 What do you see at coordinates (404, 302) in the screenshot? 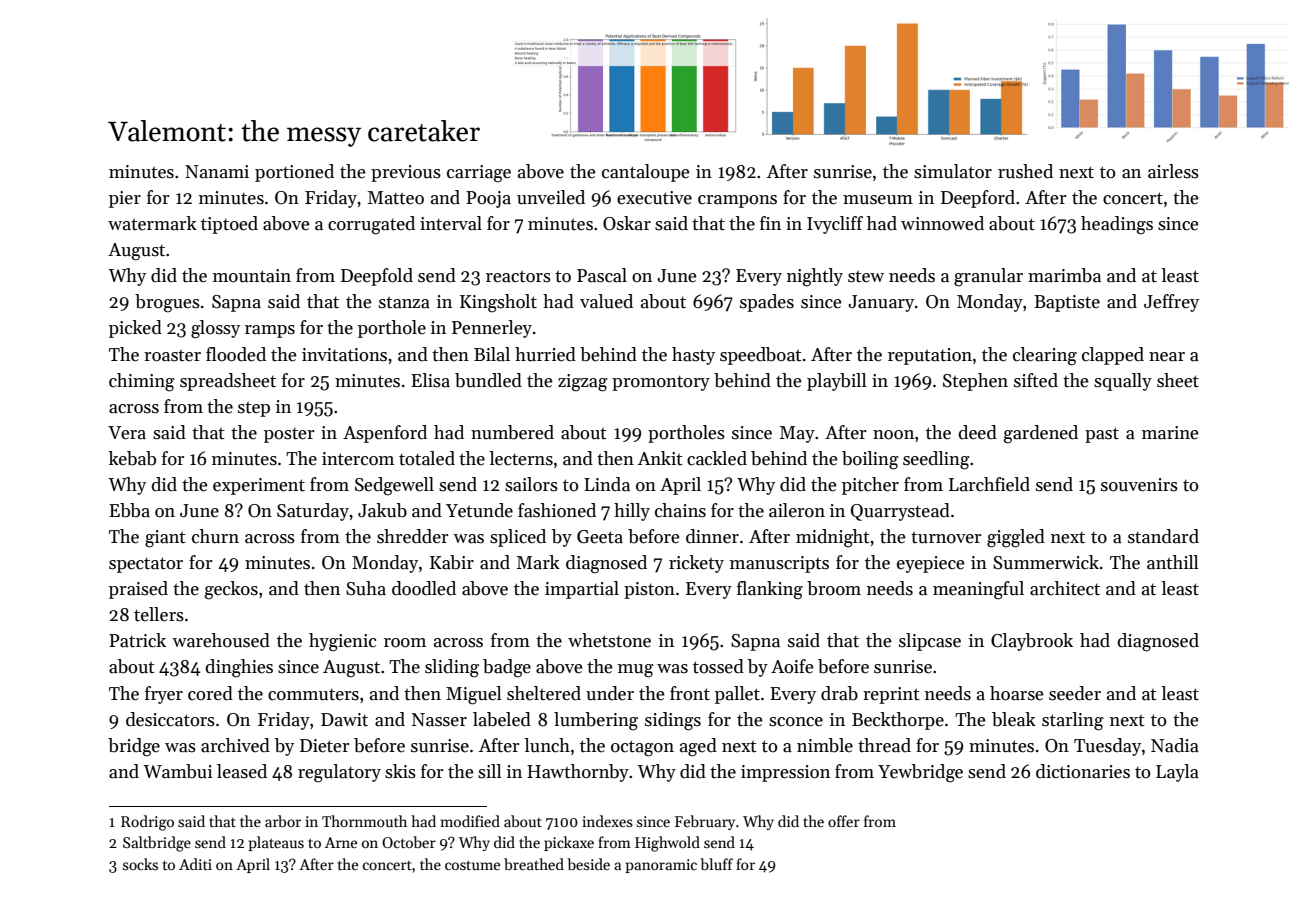
I see `stanza` at bounding box center [404, 302].
